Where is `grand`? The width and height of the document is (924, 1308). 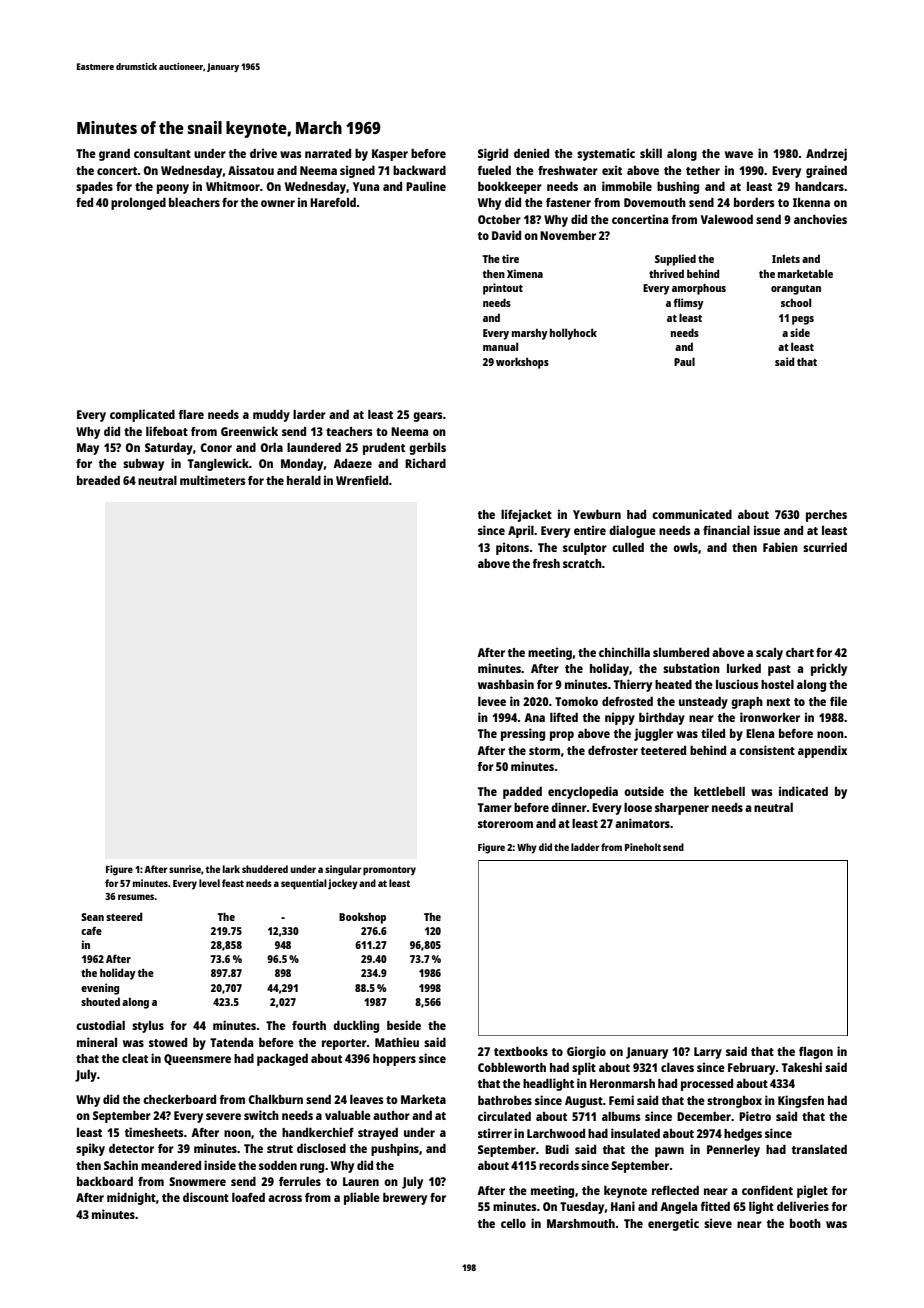
grand is located at coordinates (114, 155).
